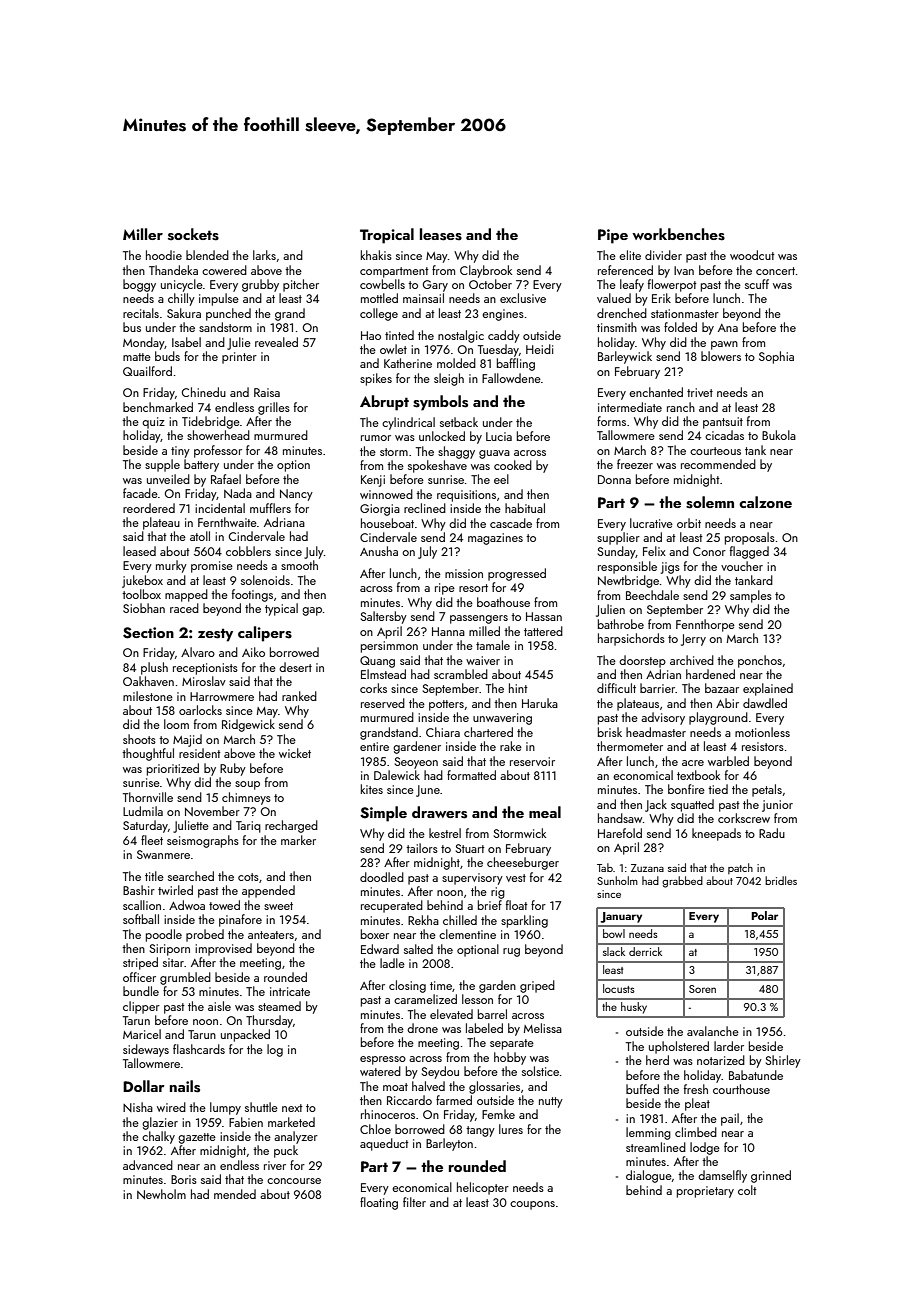 The height and width of the screenshot is (1308, 924). I want to click on Ivan, so click(684, 270).
